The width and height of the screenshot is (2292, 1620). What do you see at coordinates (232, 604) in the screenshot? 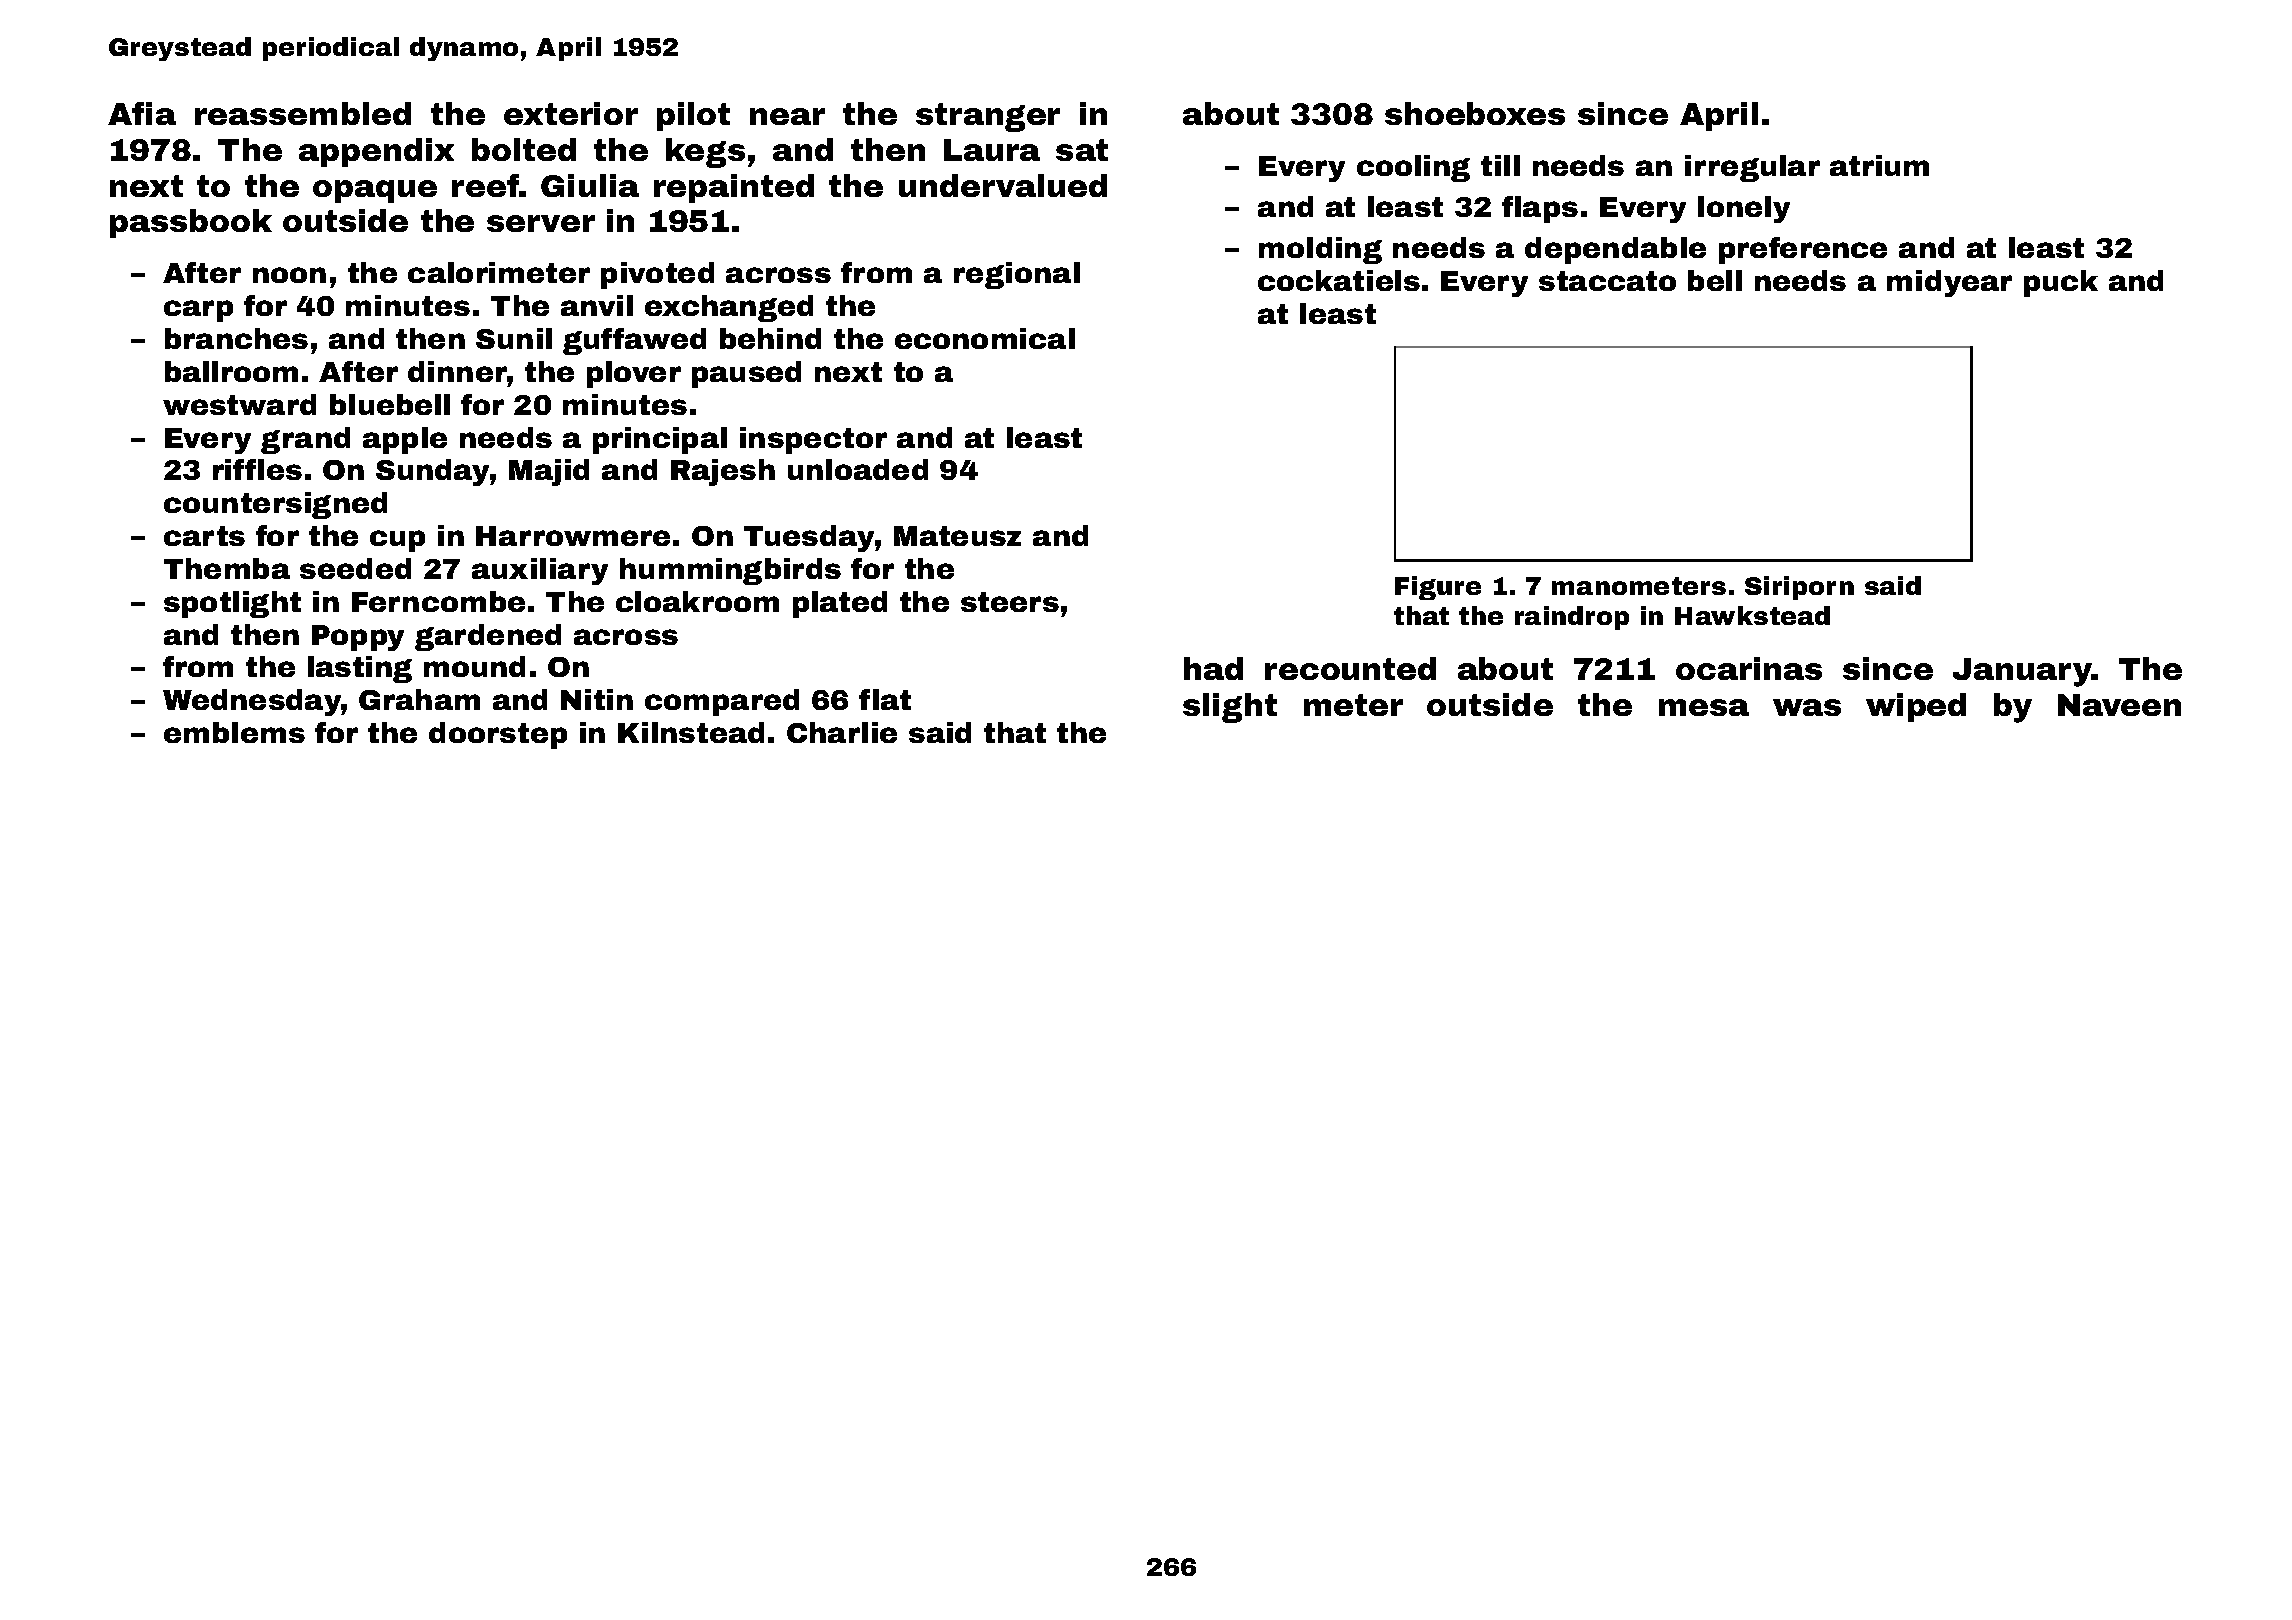
I see `spotlight` at bounding box center [232, 604].
